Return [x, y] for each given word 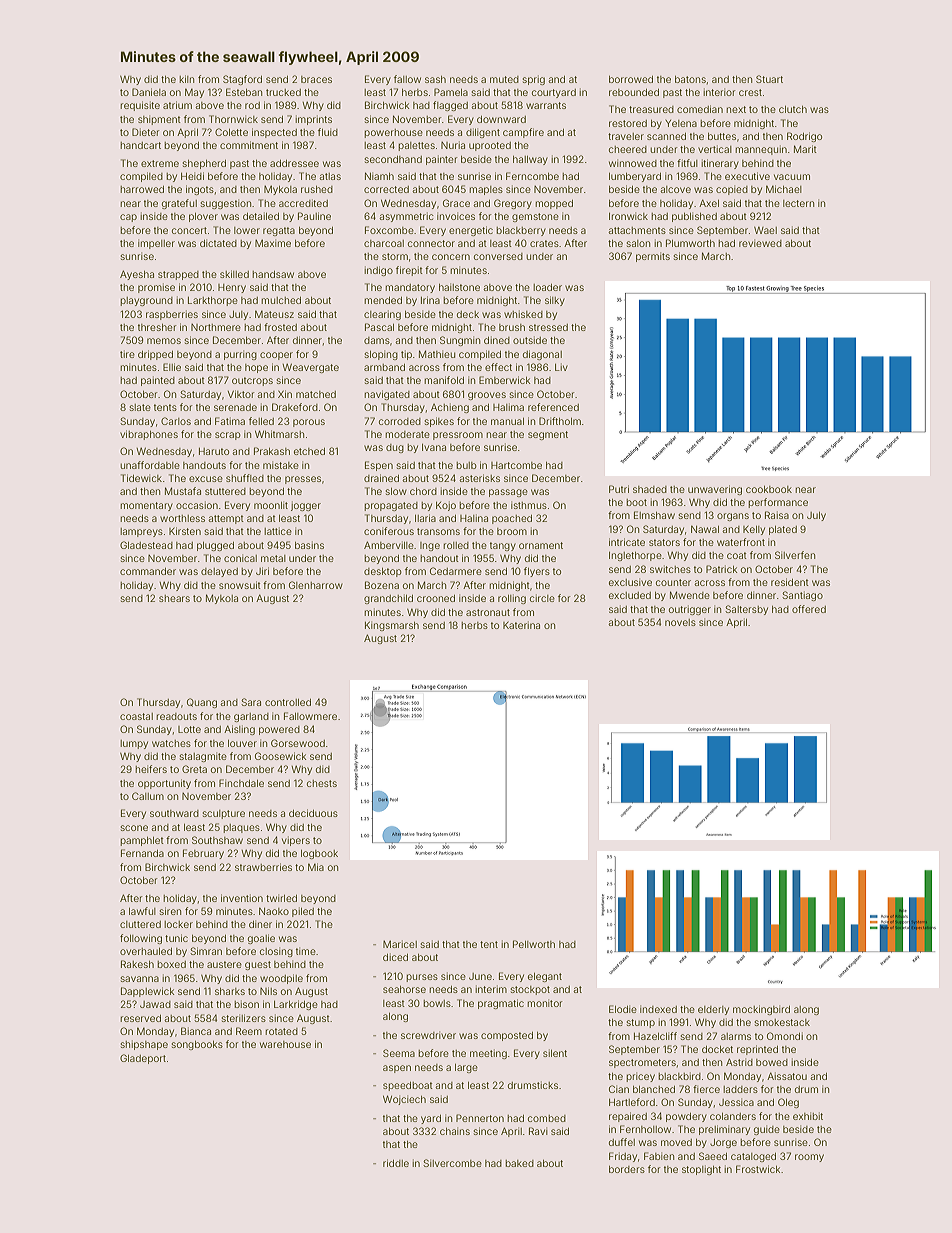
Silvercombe [452, 1163]
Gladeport [143, 1059]
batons [690, 79]
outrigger [690, 610]
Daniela [149, 92]
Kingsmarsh [392, 626]
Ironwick [628, 216]
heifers [151, 769]
